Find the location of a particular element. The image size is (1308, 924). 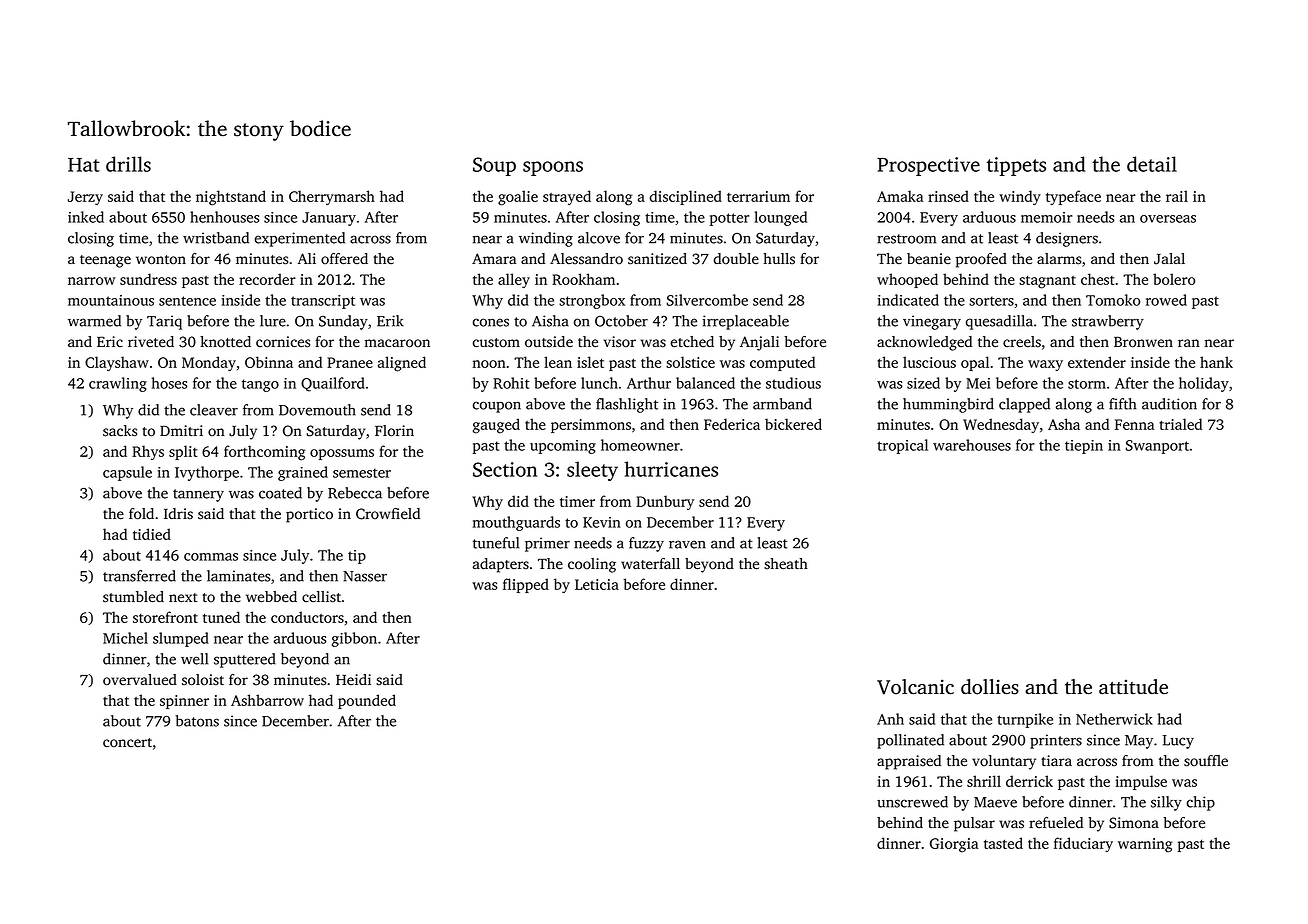

hank is located at coordinates (1216, 362).
